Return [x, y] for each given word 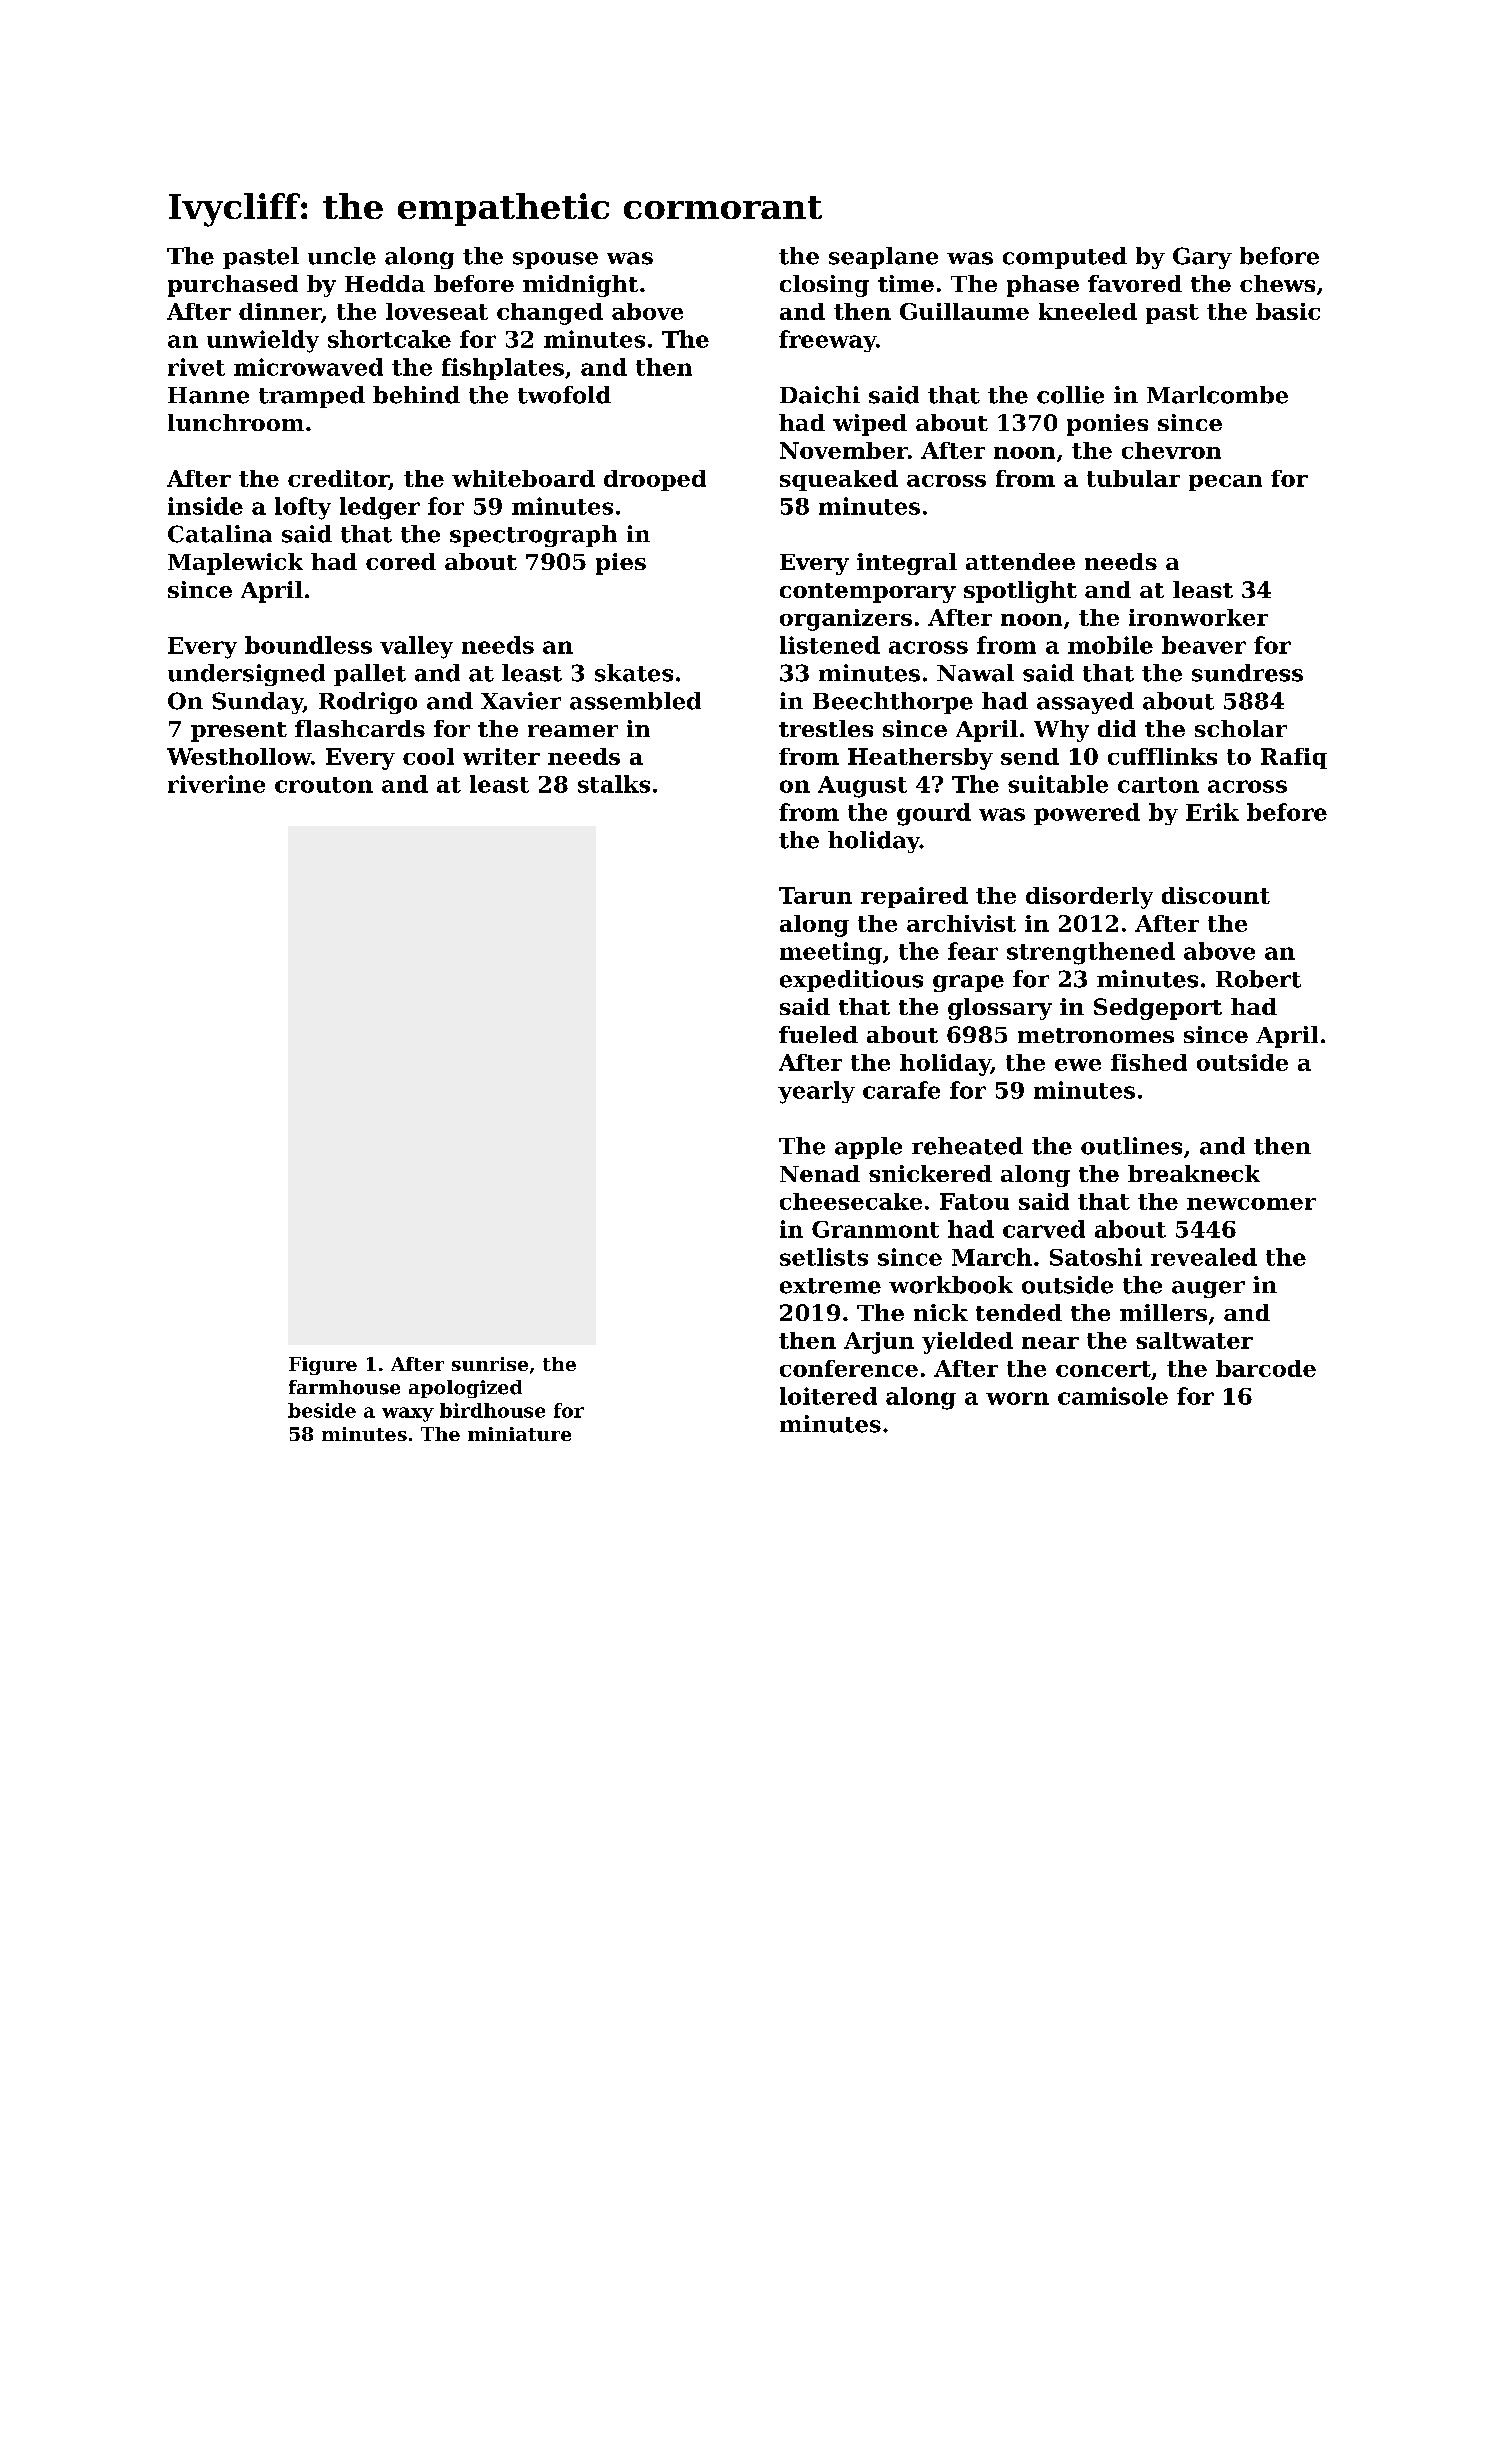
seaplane [883, 258]
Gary [1202, 258]
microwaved [308, 367]
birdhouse [492, 1410]
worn [1017, 1398]
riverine [216, 784]
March [992, 1257]
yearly [816, 1092]
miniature [519, 1434]
